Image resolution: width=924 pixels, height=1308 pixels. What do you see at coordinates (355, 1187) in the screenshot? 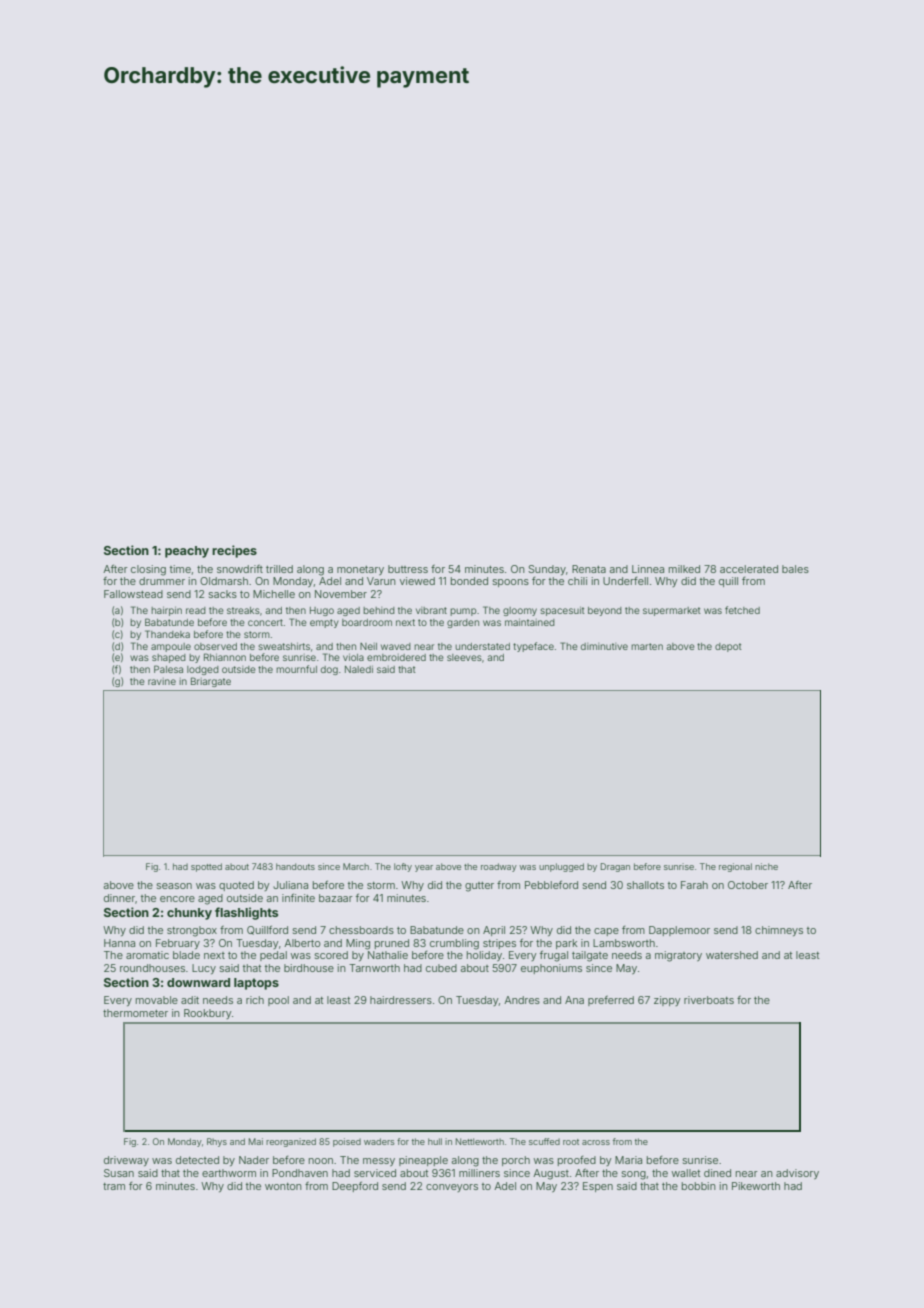
I see `Deepford` at bounding box center [355, 1187].
